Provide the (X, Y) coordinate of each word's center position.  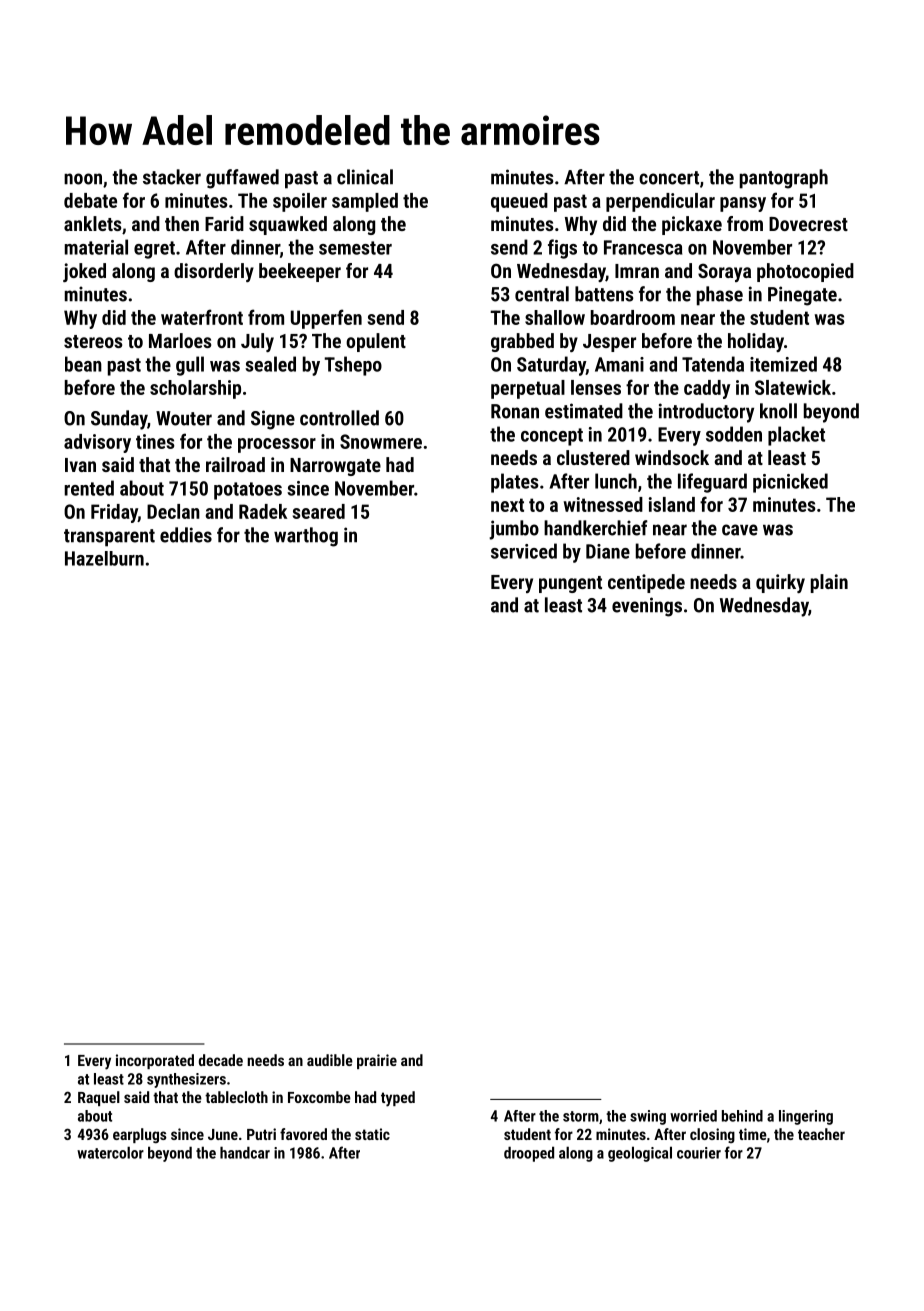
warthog (306, 537)
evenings (647, 607)
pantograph (784, 179)
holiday (756, 342)
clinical (365, 177)
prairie (377, 1061)
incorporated (155, 1061)
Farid (224, 223)
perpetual (528, 389)
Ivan (80, 465)
